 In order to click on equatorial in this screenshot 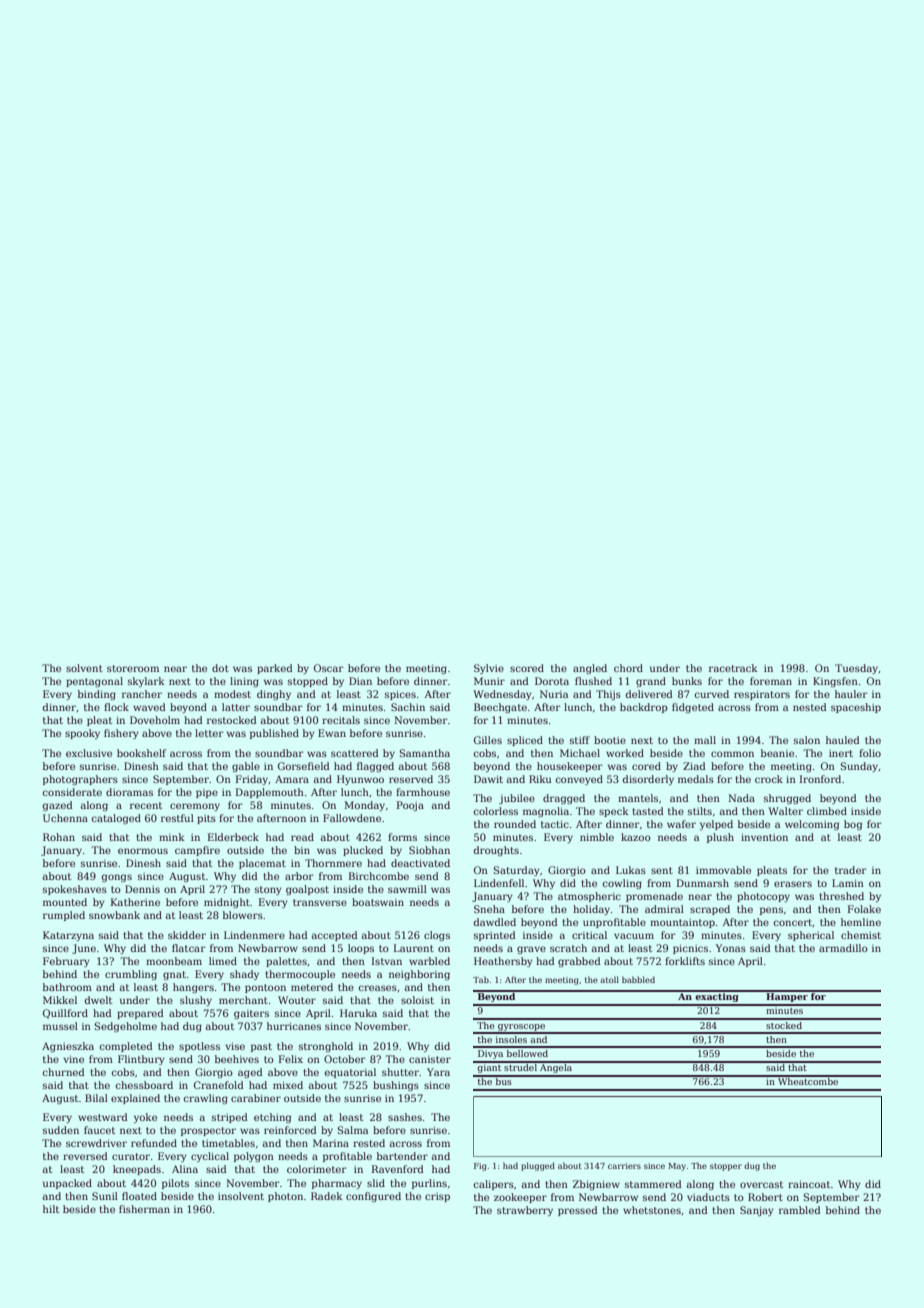, I will do `click(350, 1073)`.
